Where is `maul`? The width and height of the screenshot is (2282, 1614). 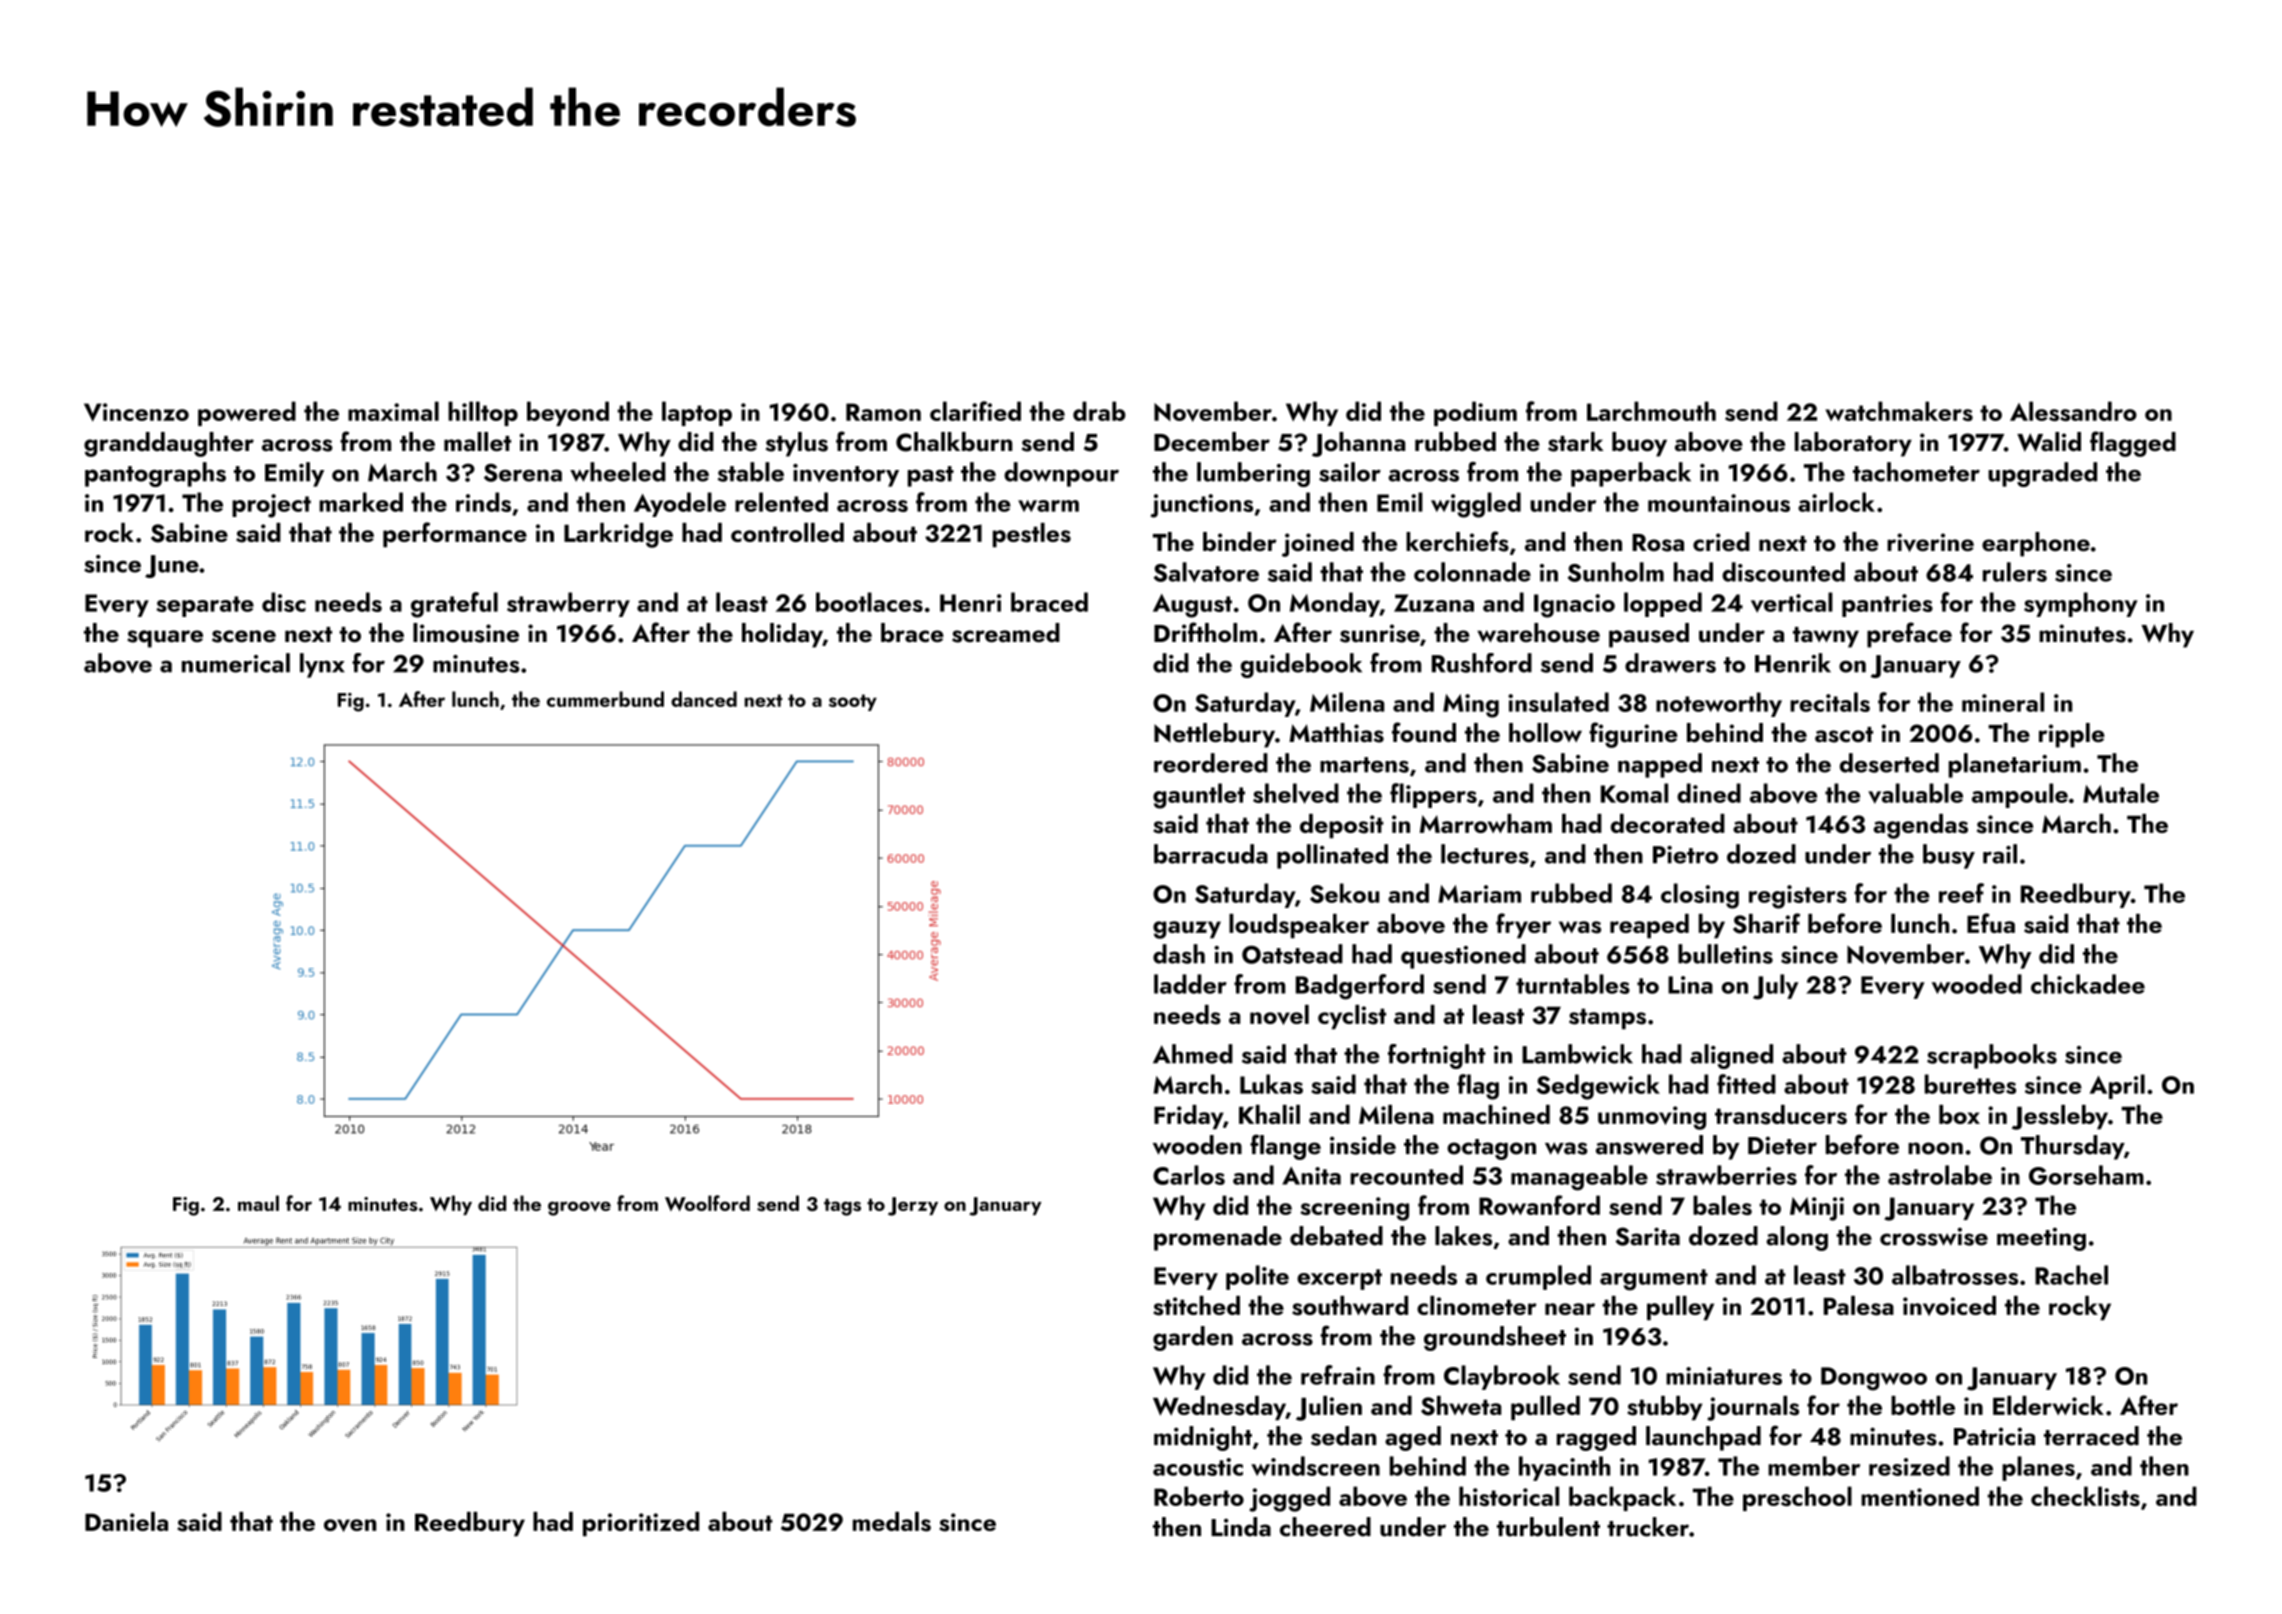 maul is located at coordinates (258, 1203).
